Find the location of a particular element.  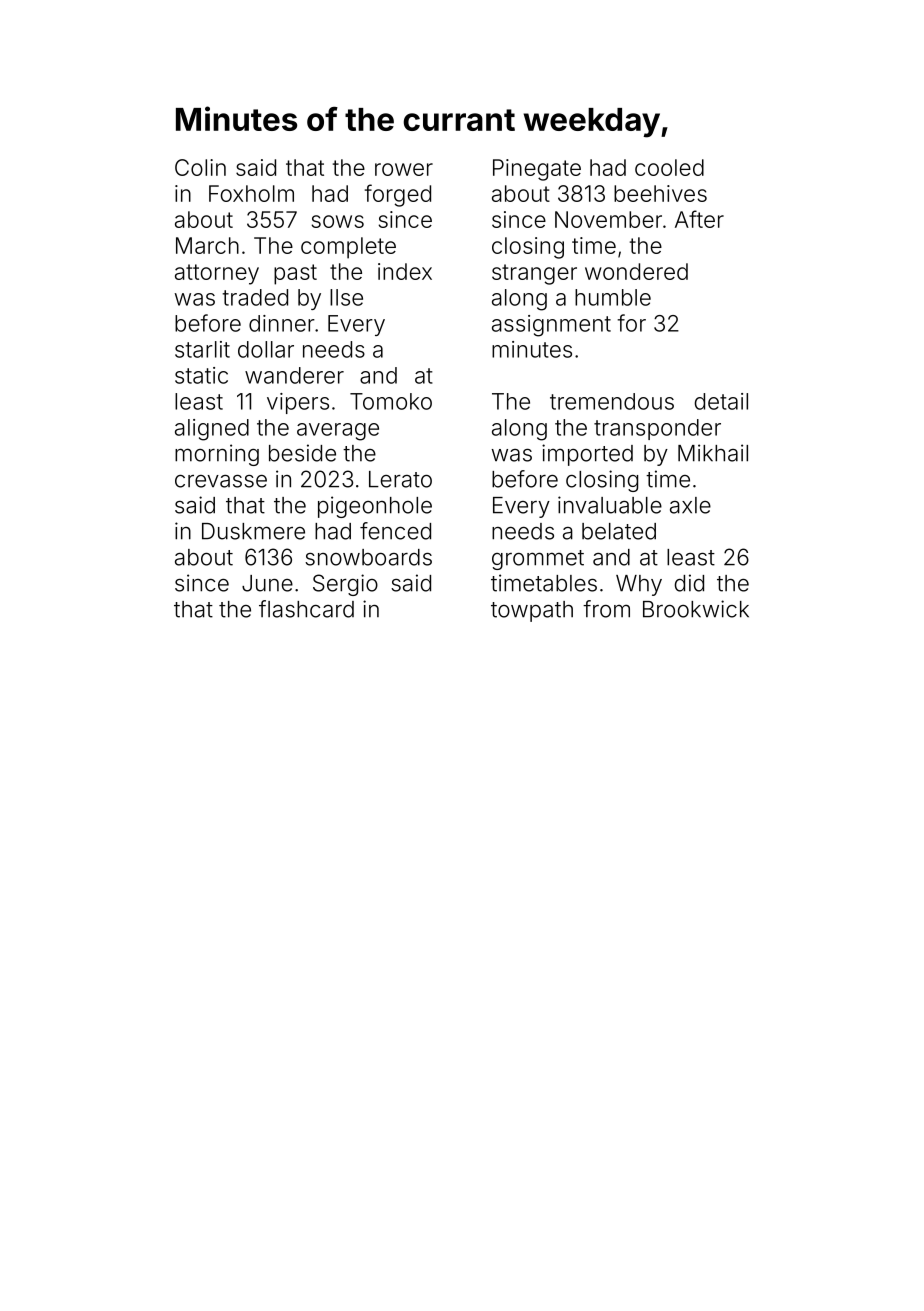

Foxholm is located at coordinates (251, 193).
